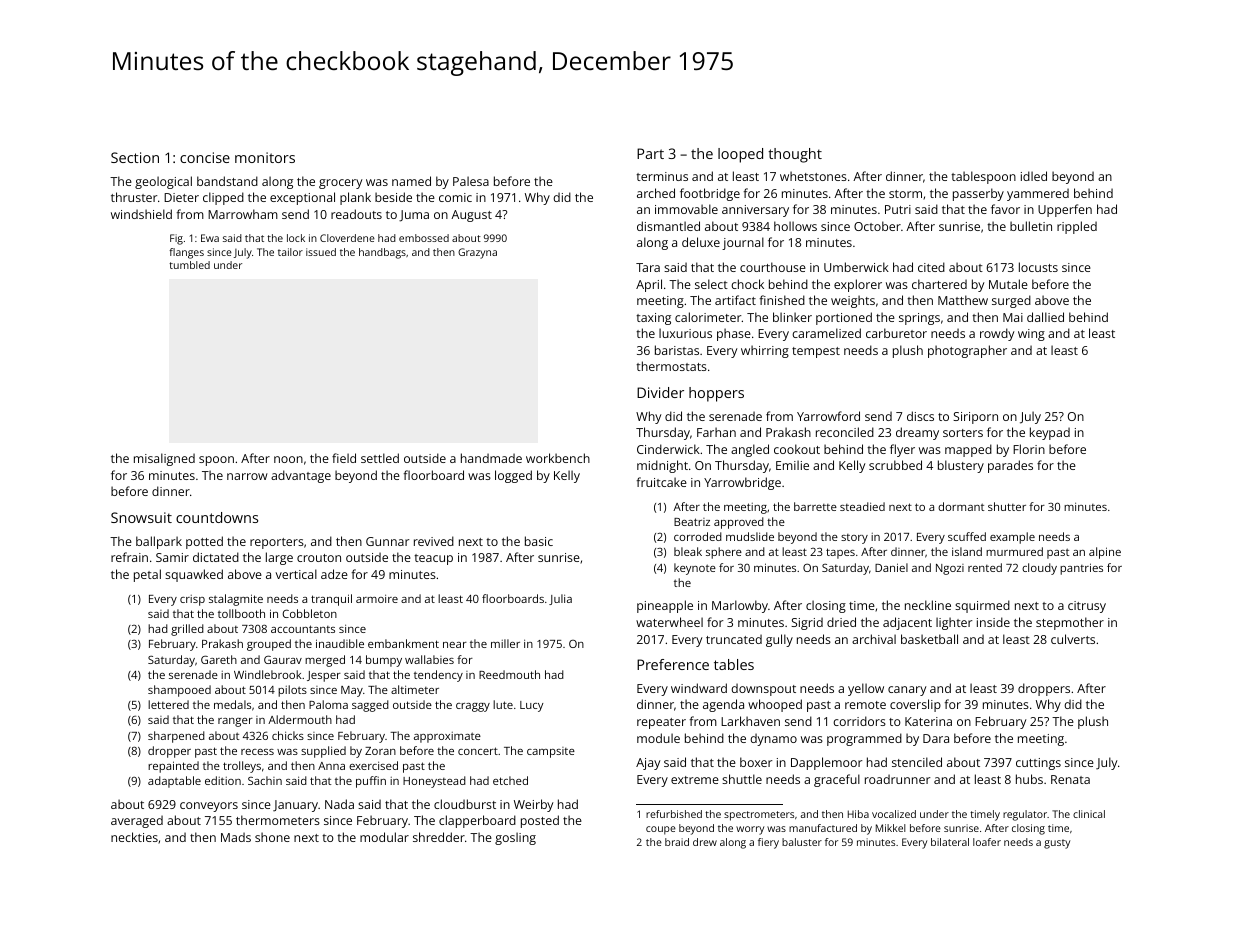  I want to click on neckties, so click(134, 837).
